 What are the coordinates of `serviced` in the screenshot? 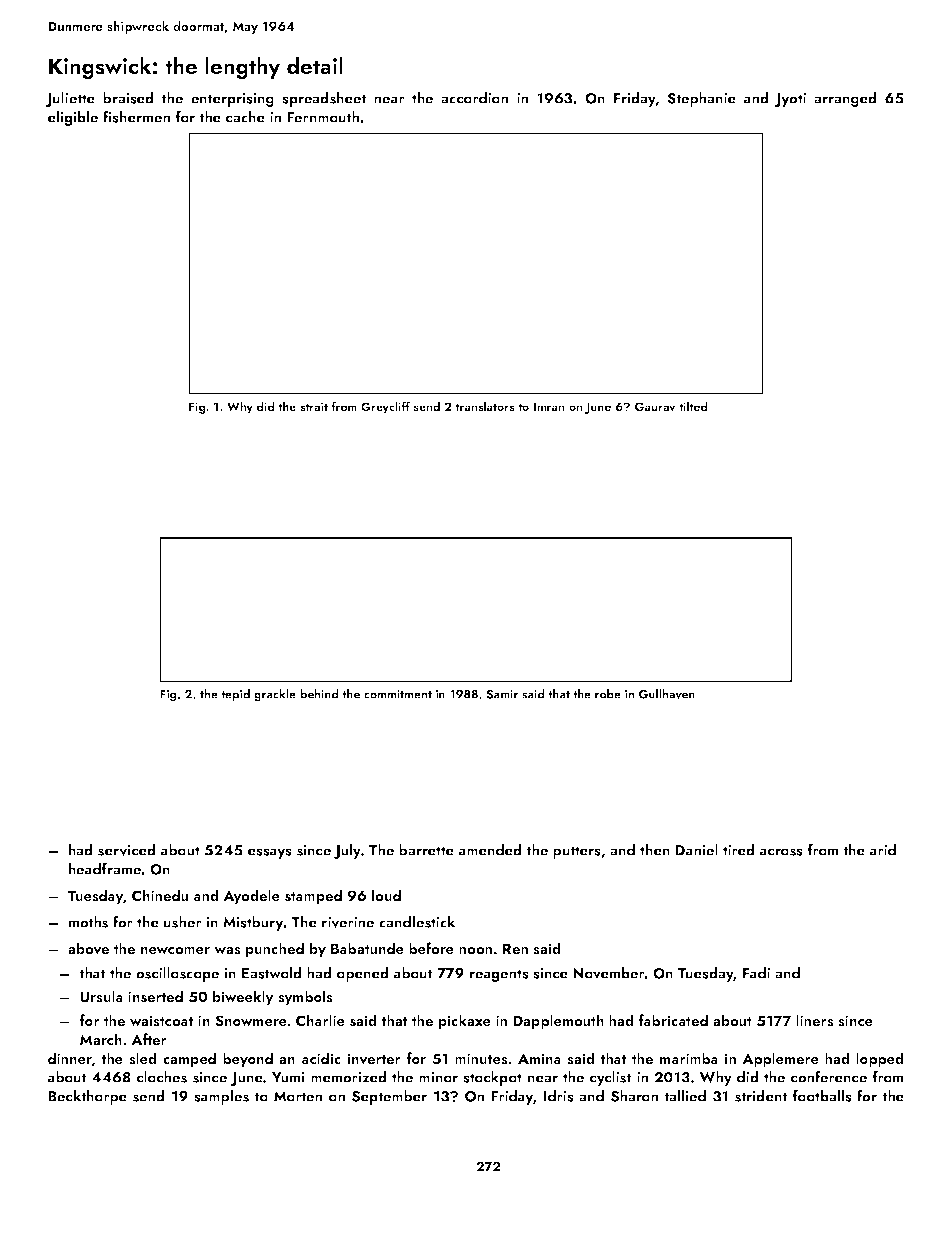 It's located at (127, 850).
